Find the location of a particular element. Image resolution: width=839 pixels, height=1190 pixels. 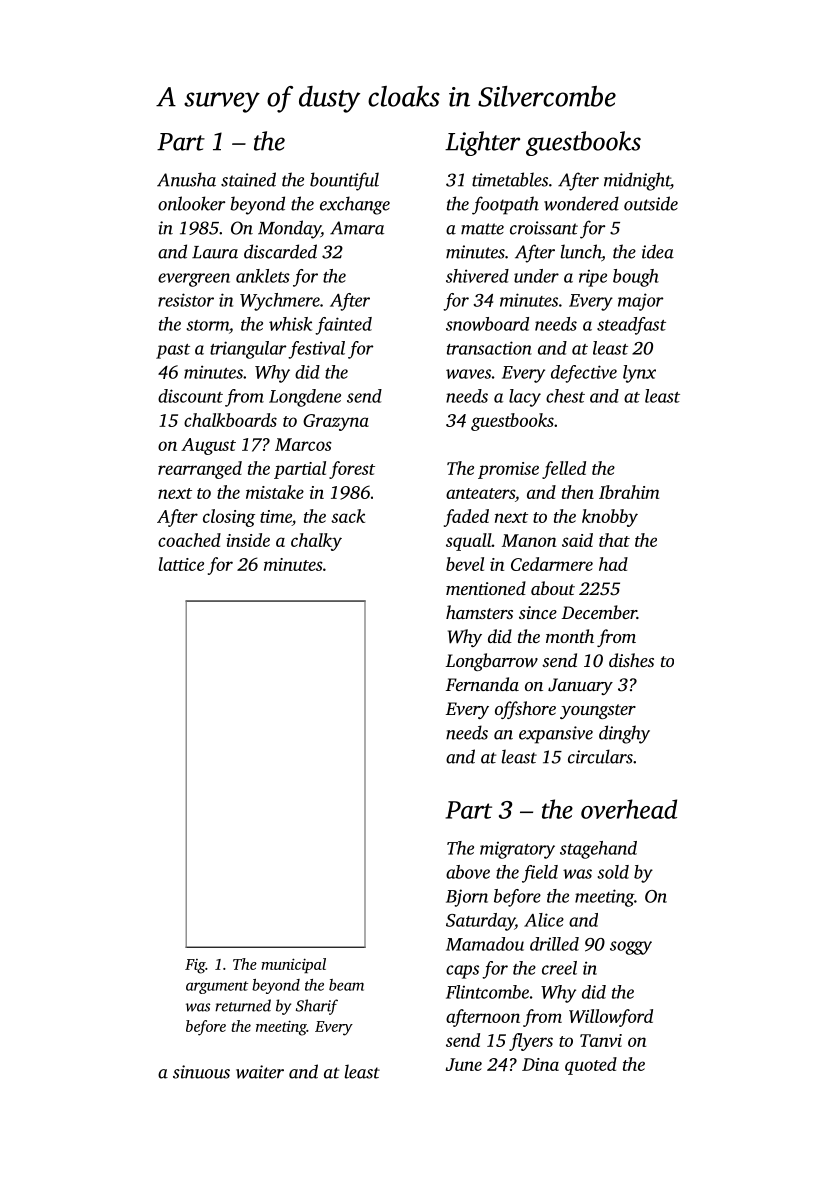

lattice is located at coordinates (181, 564).
